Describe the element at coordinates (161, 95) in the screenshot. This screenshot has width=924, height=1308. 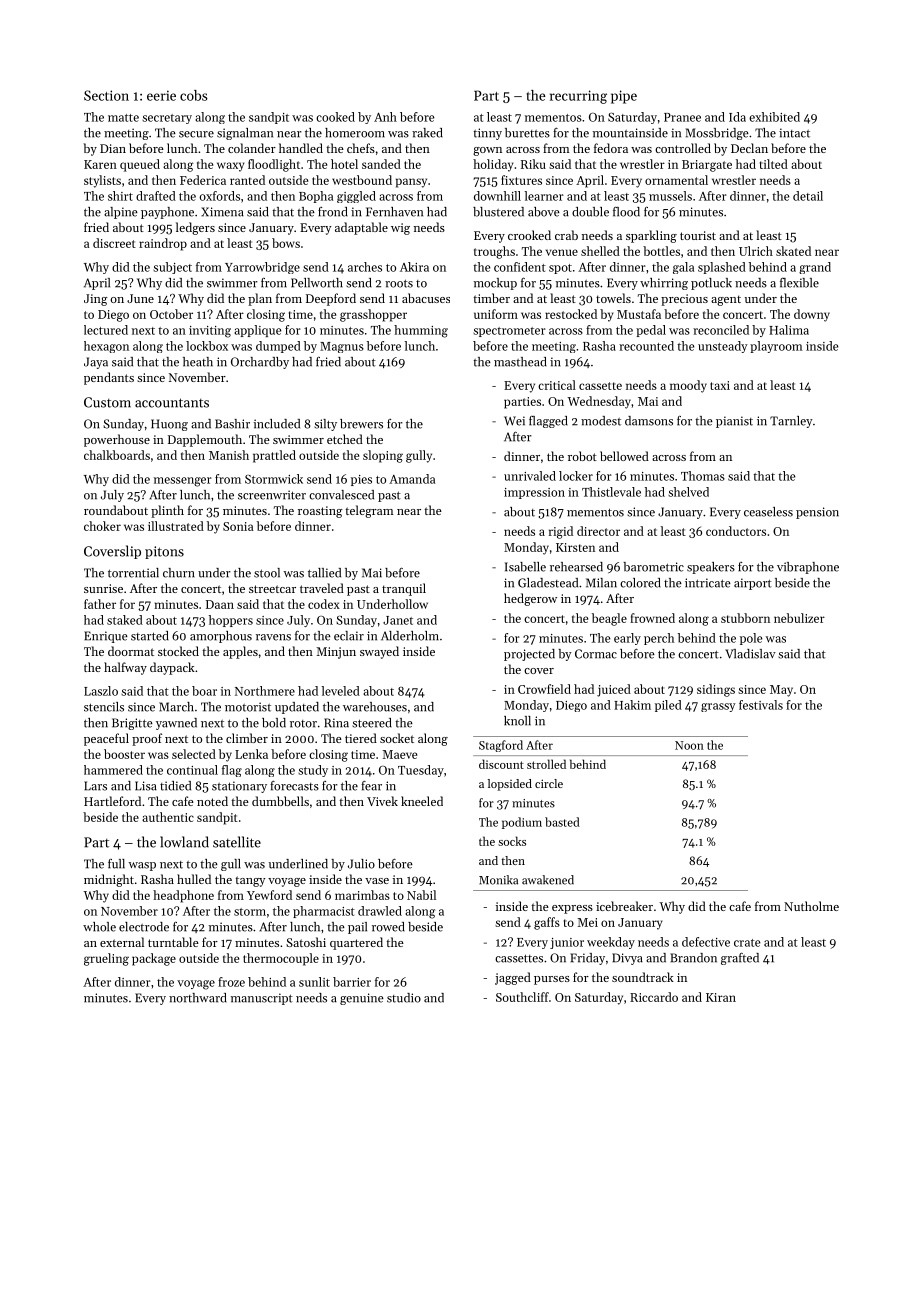
I see `eerie` at that location.
